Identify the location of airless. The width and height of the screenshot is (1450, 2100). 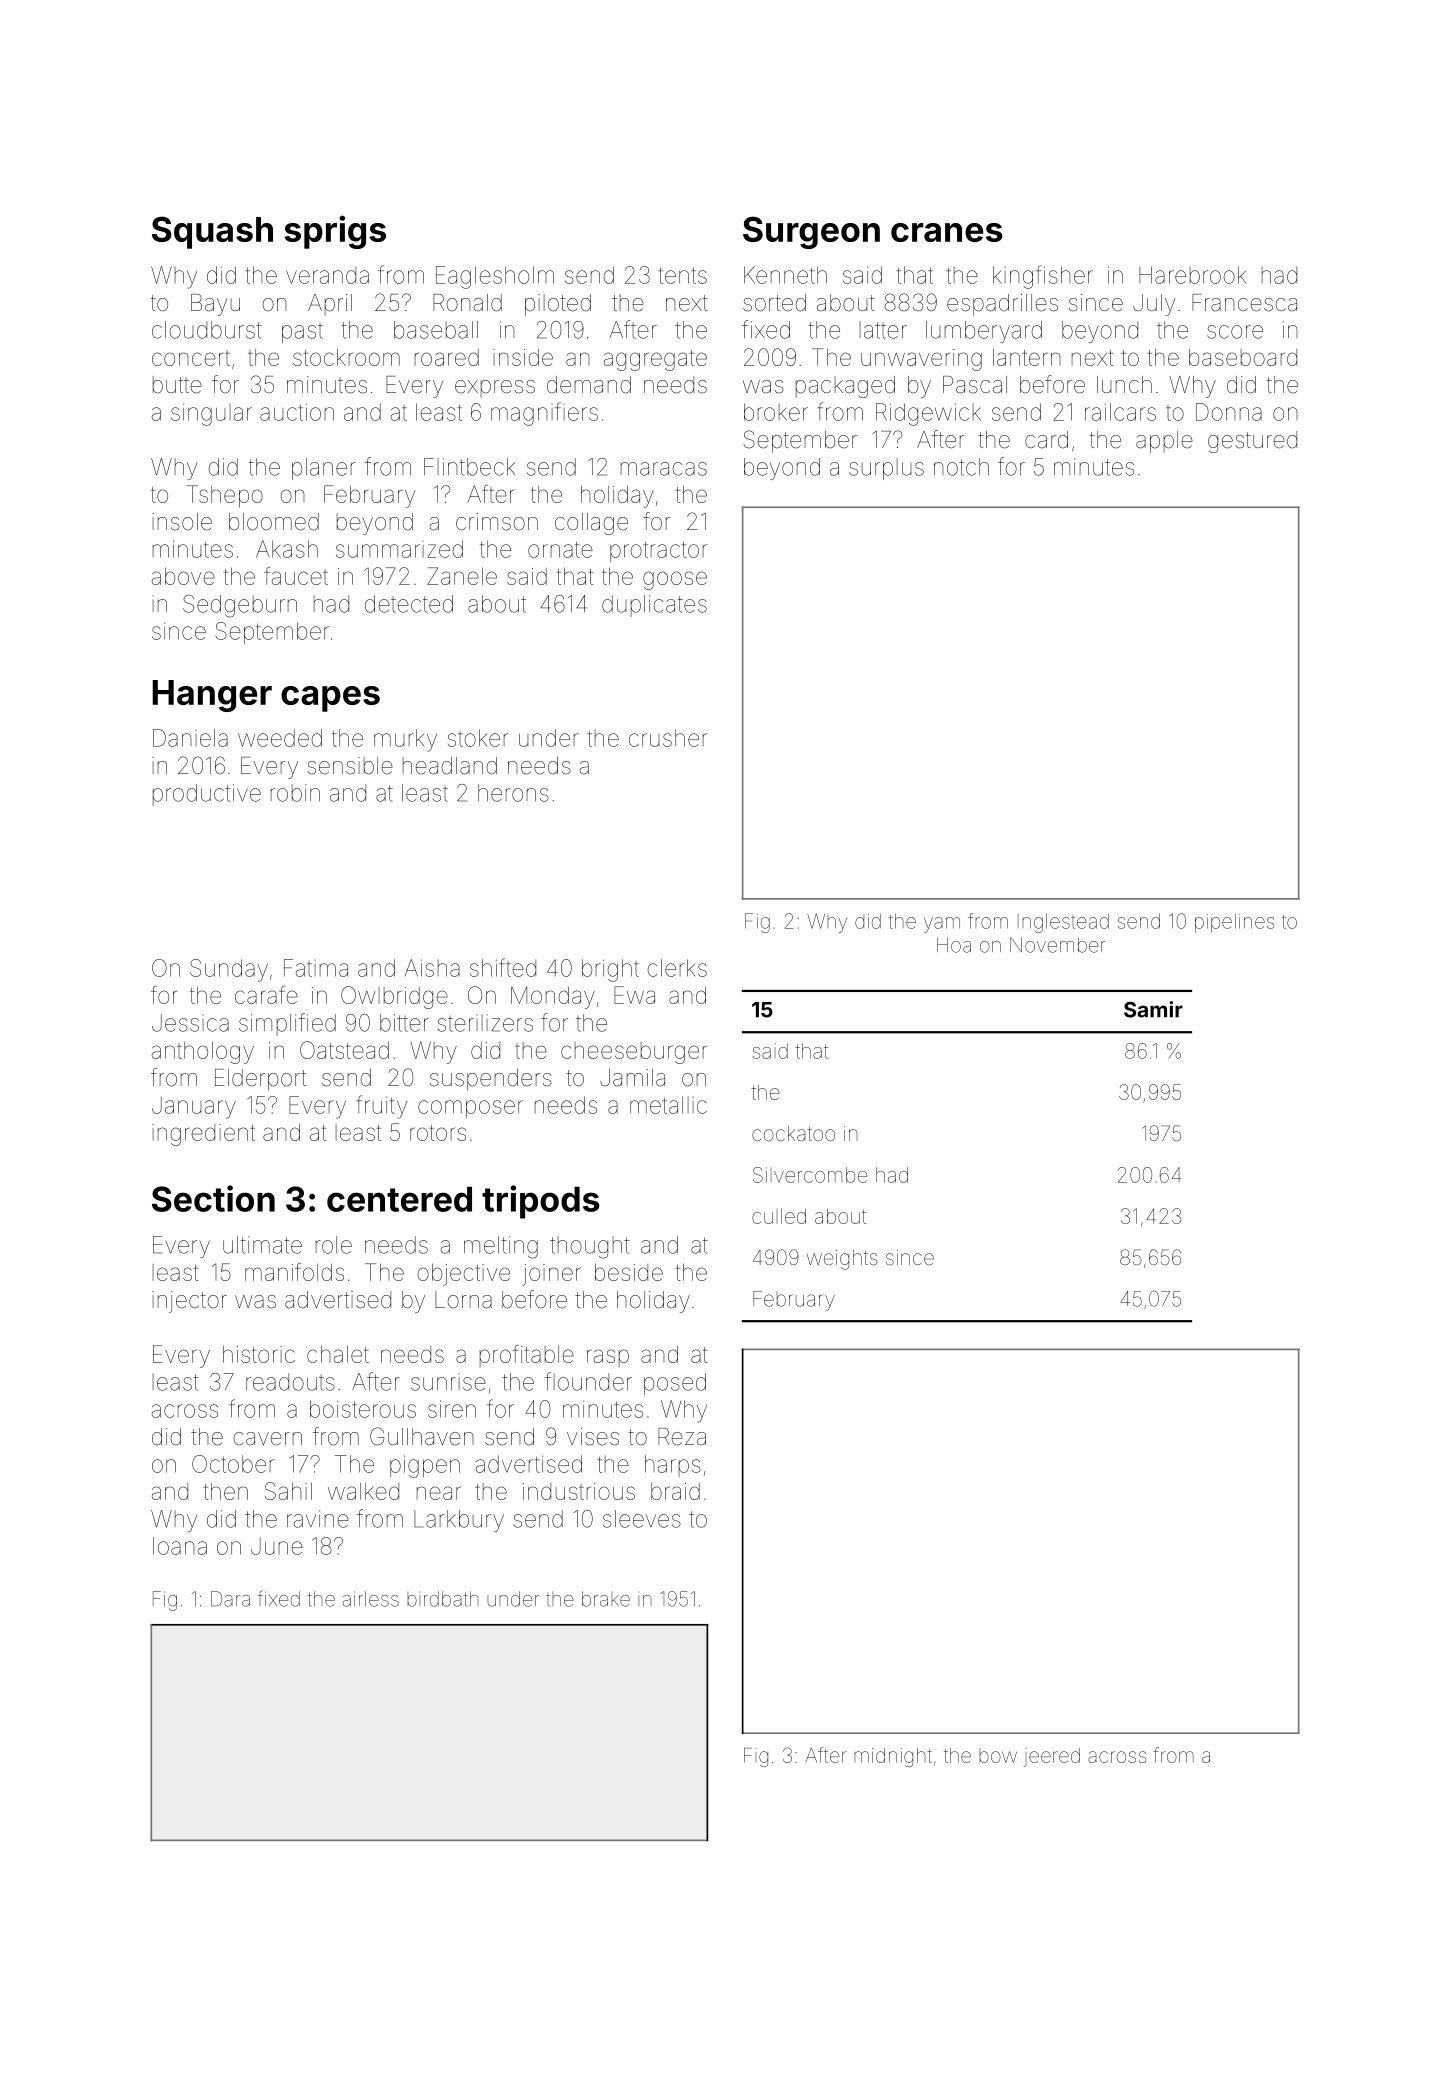
(371, 1599).
